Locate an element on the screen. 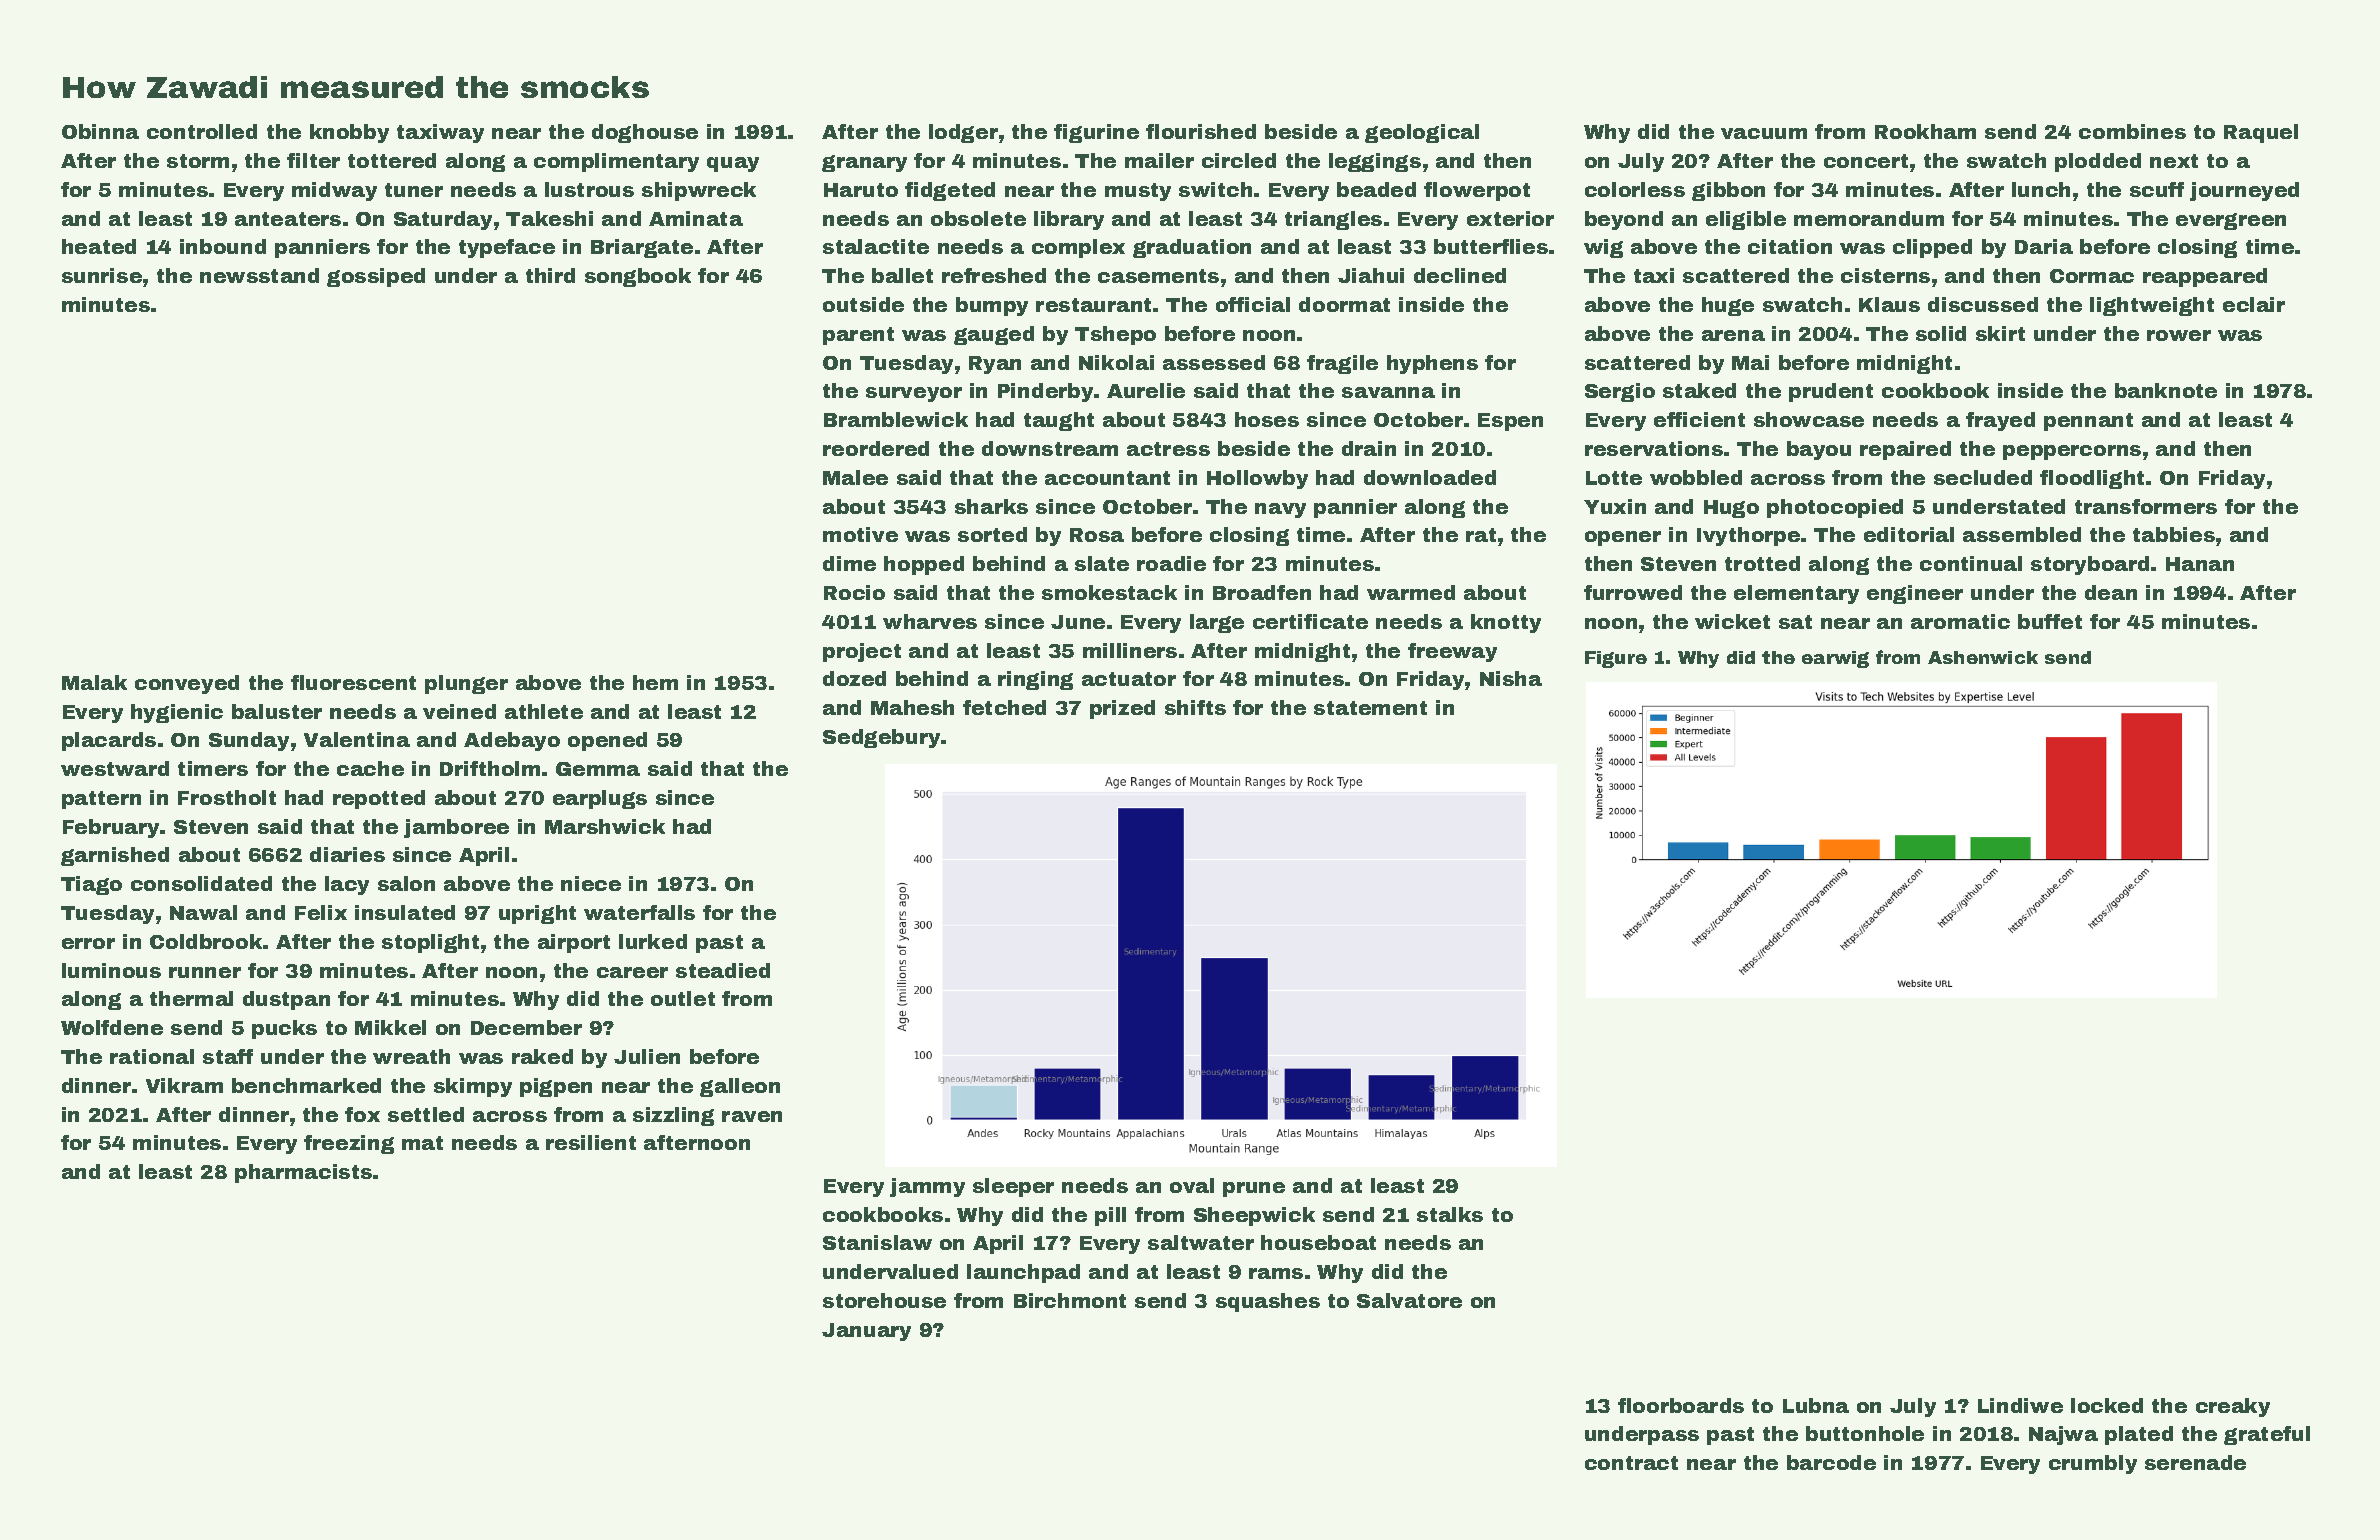 The width and height of the screenshot is (2380, 1540). storehouse is located at coordinates (884, 1300).
